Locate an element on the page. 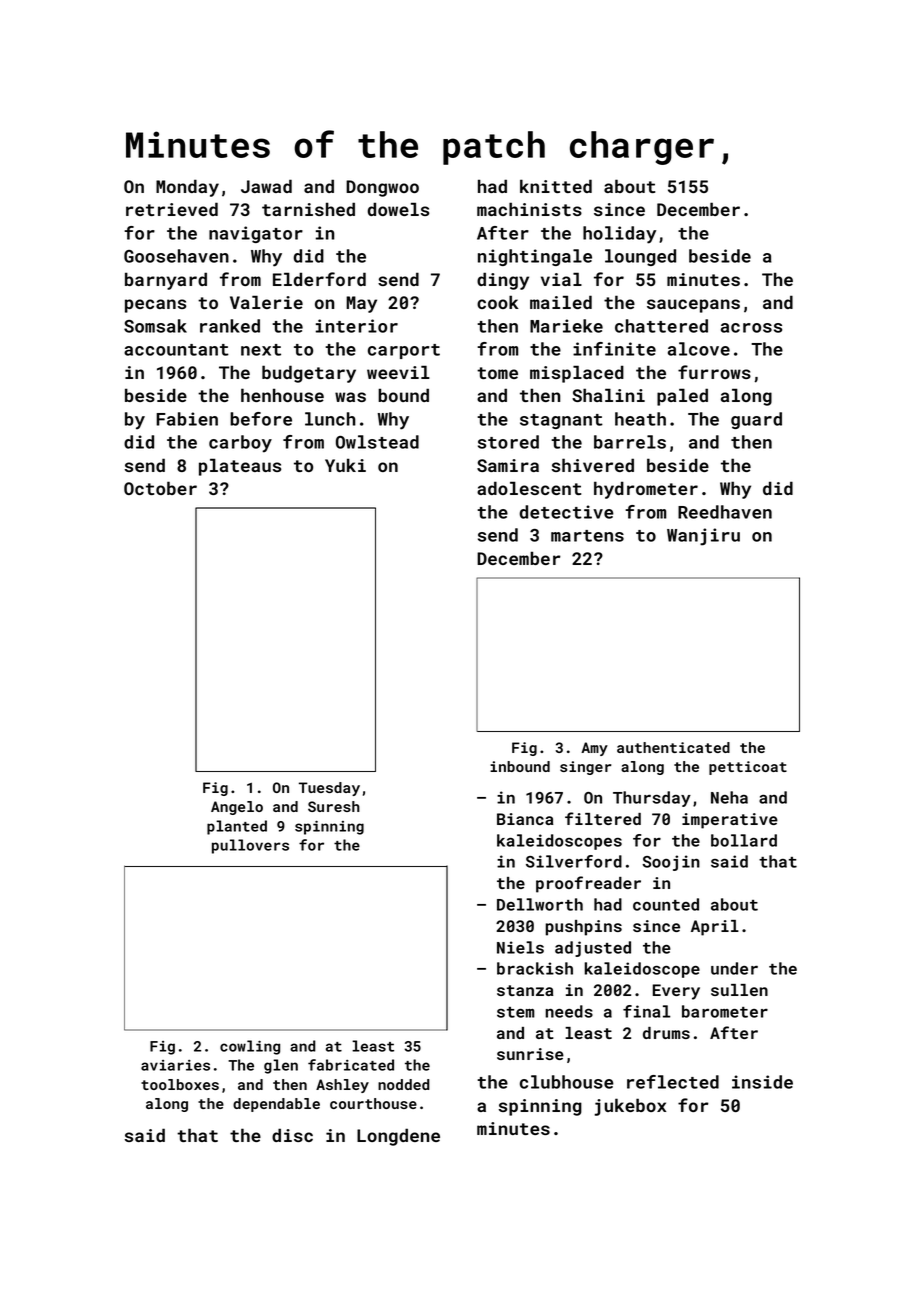 The width and height of the document is (924, 1311). disc is located at coordinates (292, 1135).
